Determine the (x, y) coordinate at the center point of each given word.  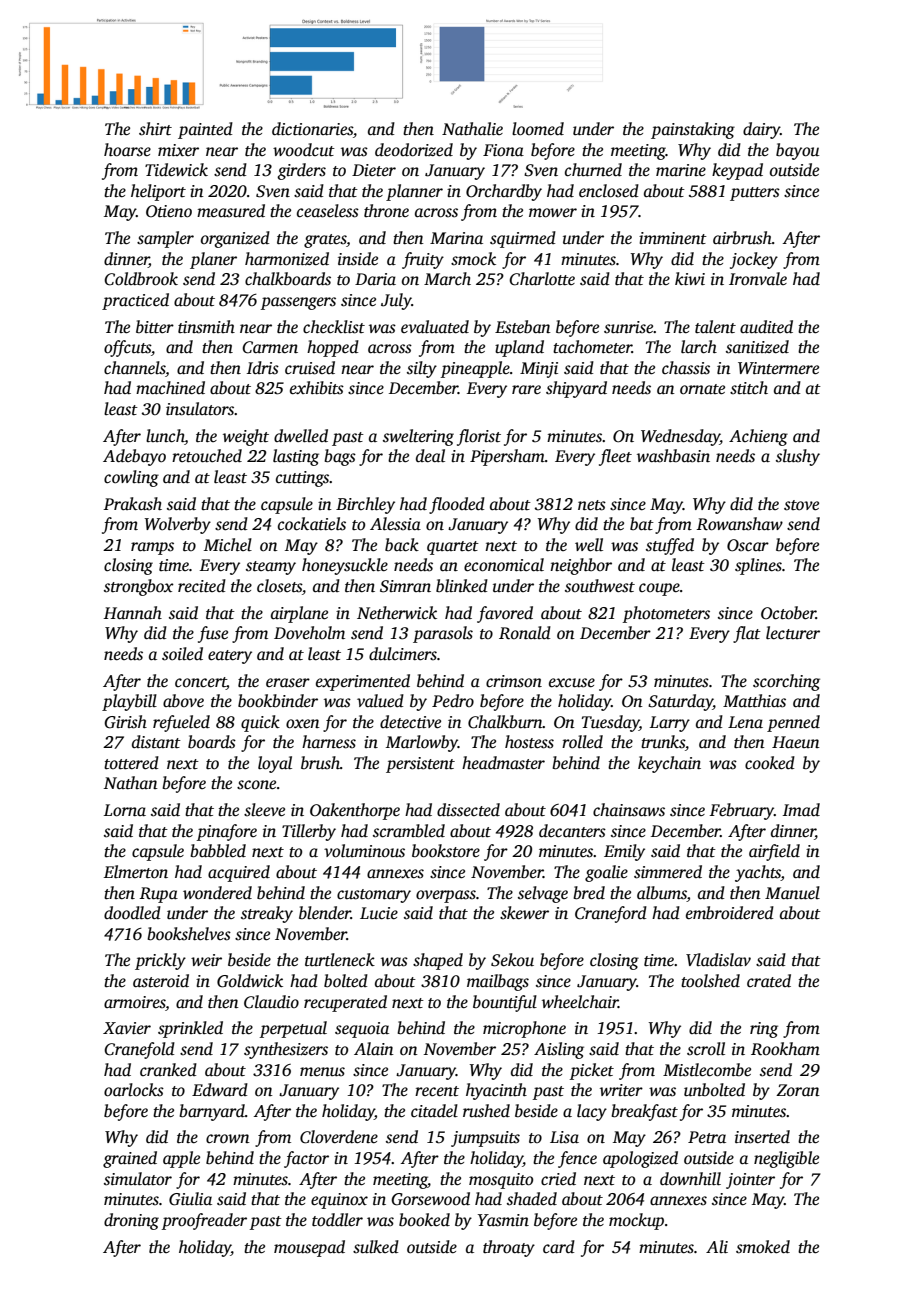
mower (553, 213)
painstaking (693, 130)
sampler (165, 239)
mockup (636, 1221)
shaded (532, 1199)
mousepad (309, 1248)
